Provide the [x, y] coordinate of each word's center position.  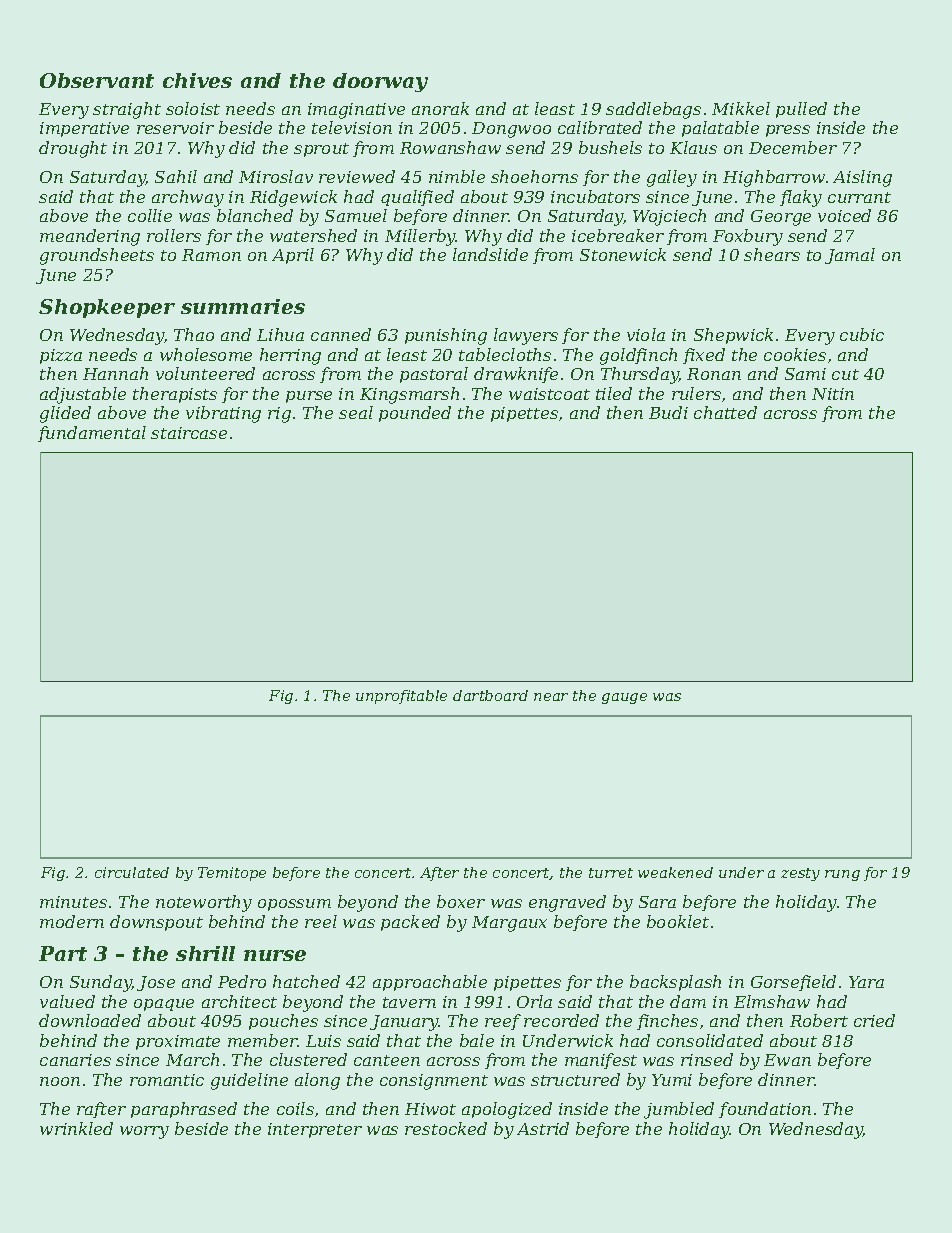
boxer [461, 901]
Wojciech [669, 217]
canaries [75, 1060]
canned [341, 334]
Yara [866, 982]
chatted [725, 412]
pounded [415, 414]
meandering [90, 237]
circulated [132, 872]
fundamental [92, 434]
